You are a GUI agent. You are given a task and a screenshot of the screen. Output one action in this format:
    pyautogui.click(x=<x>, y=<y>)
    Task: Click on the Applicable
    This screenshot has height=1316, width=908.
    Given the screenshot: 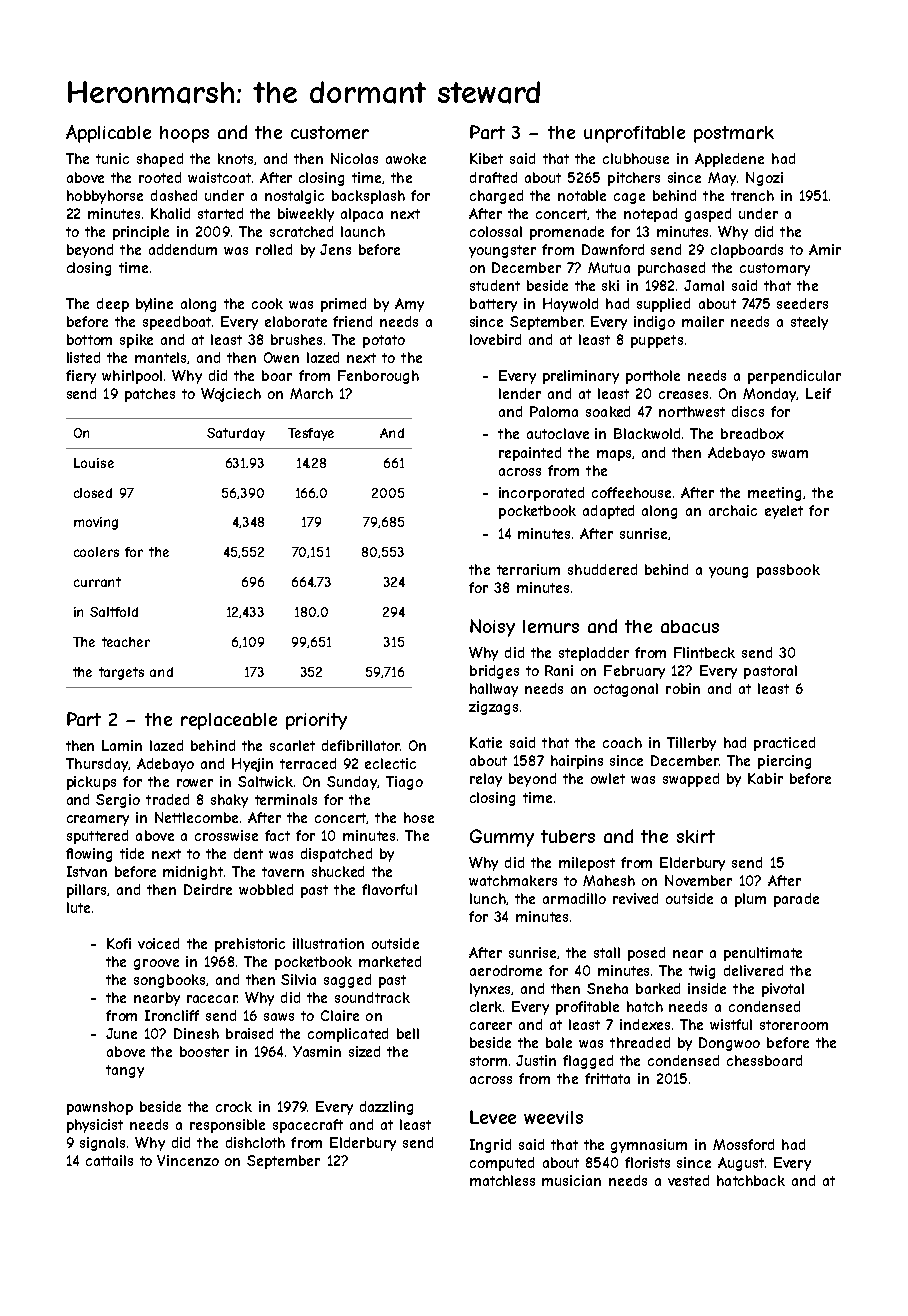 What is the action you would take?
    pyautogui.click(x=108, y=134)
